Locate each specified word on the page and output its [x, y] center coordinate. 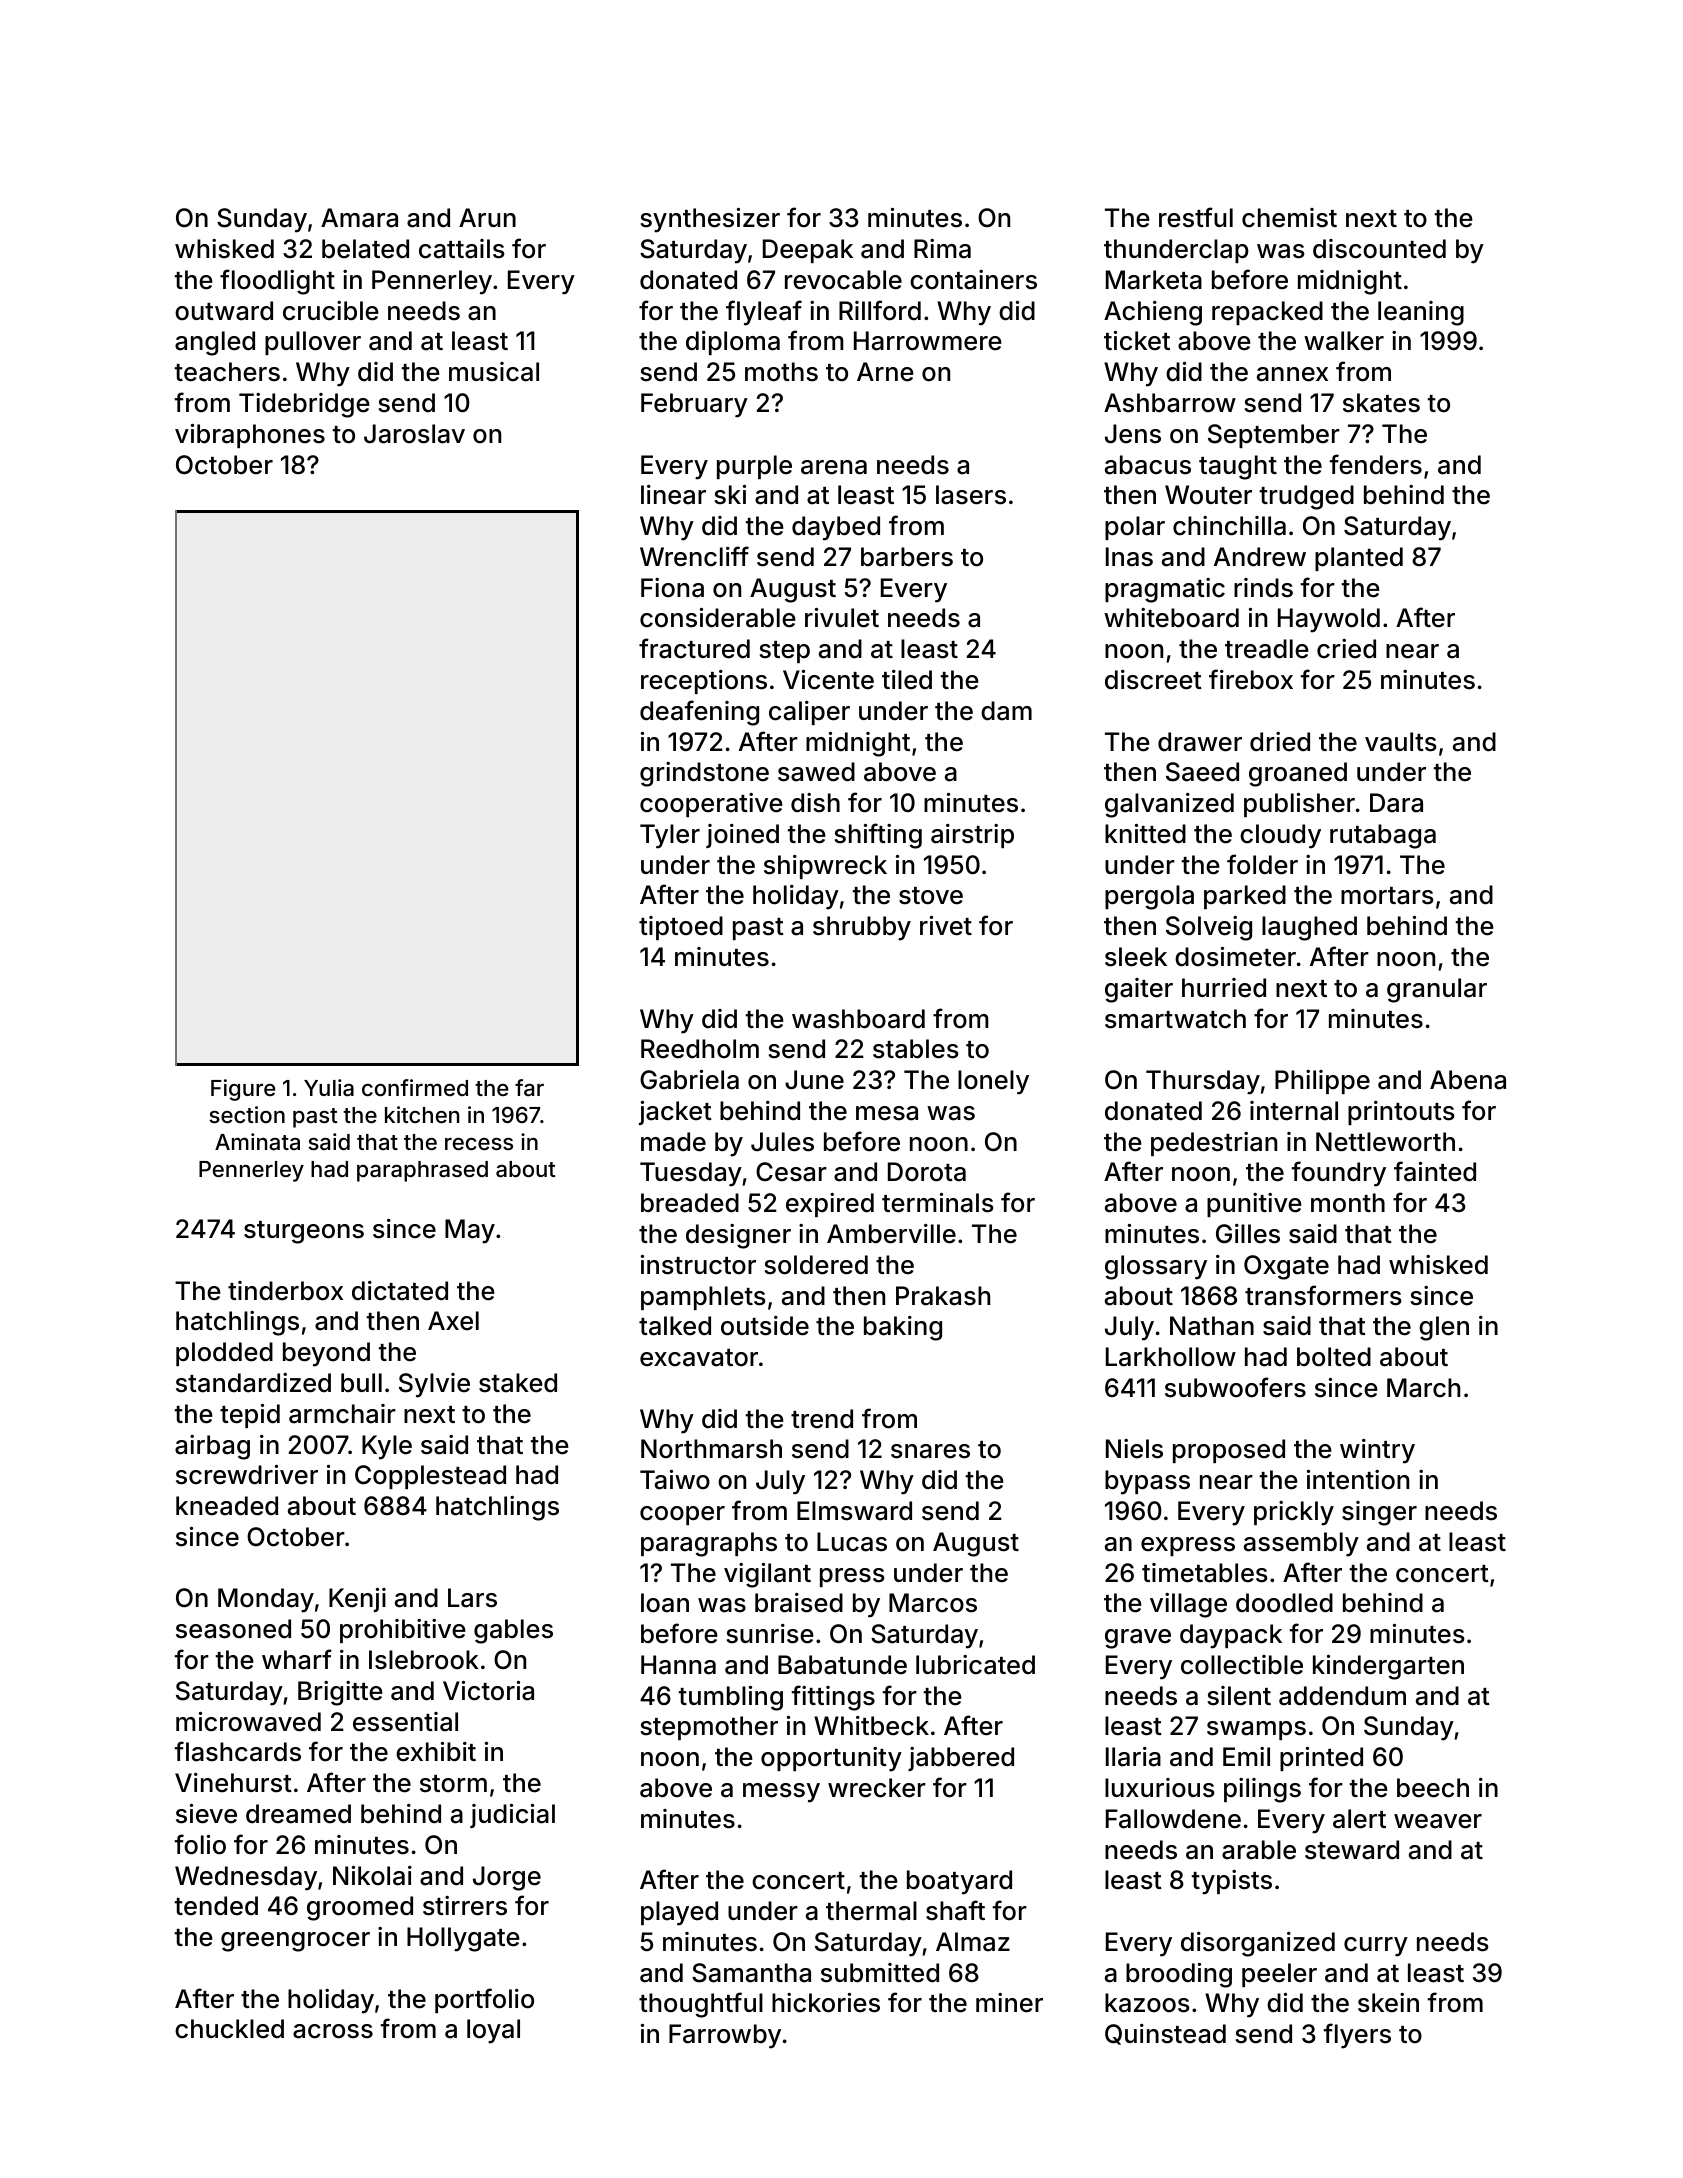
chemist [1289, 218]
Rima [942, 249]
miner [1009, 2003]
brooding [1179, 1975]
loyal [493, 2031]
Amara [359, 218]
